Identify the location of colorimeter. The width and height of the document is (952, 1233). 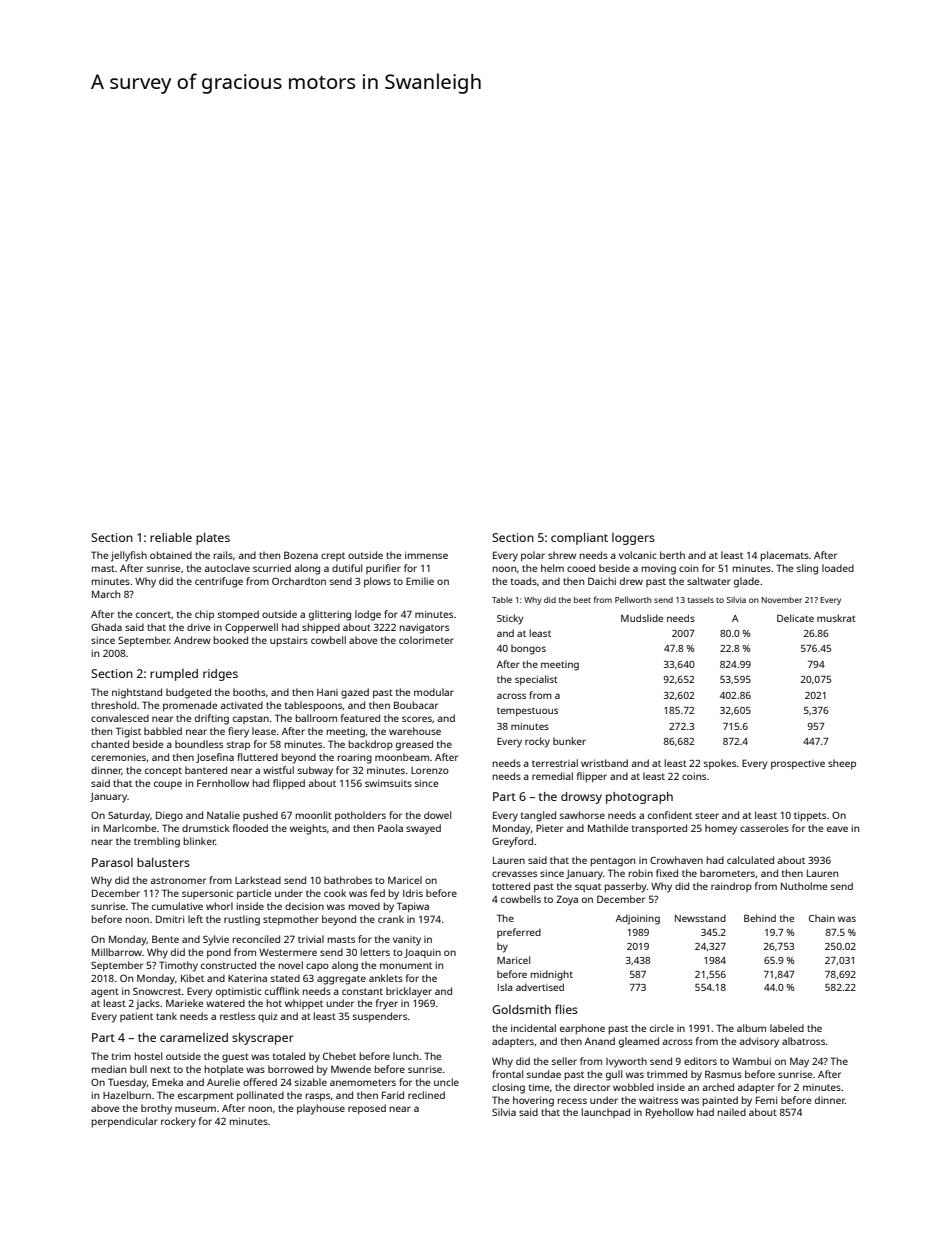
(426, 640).
